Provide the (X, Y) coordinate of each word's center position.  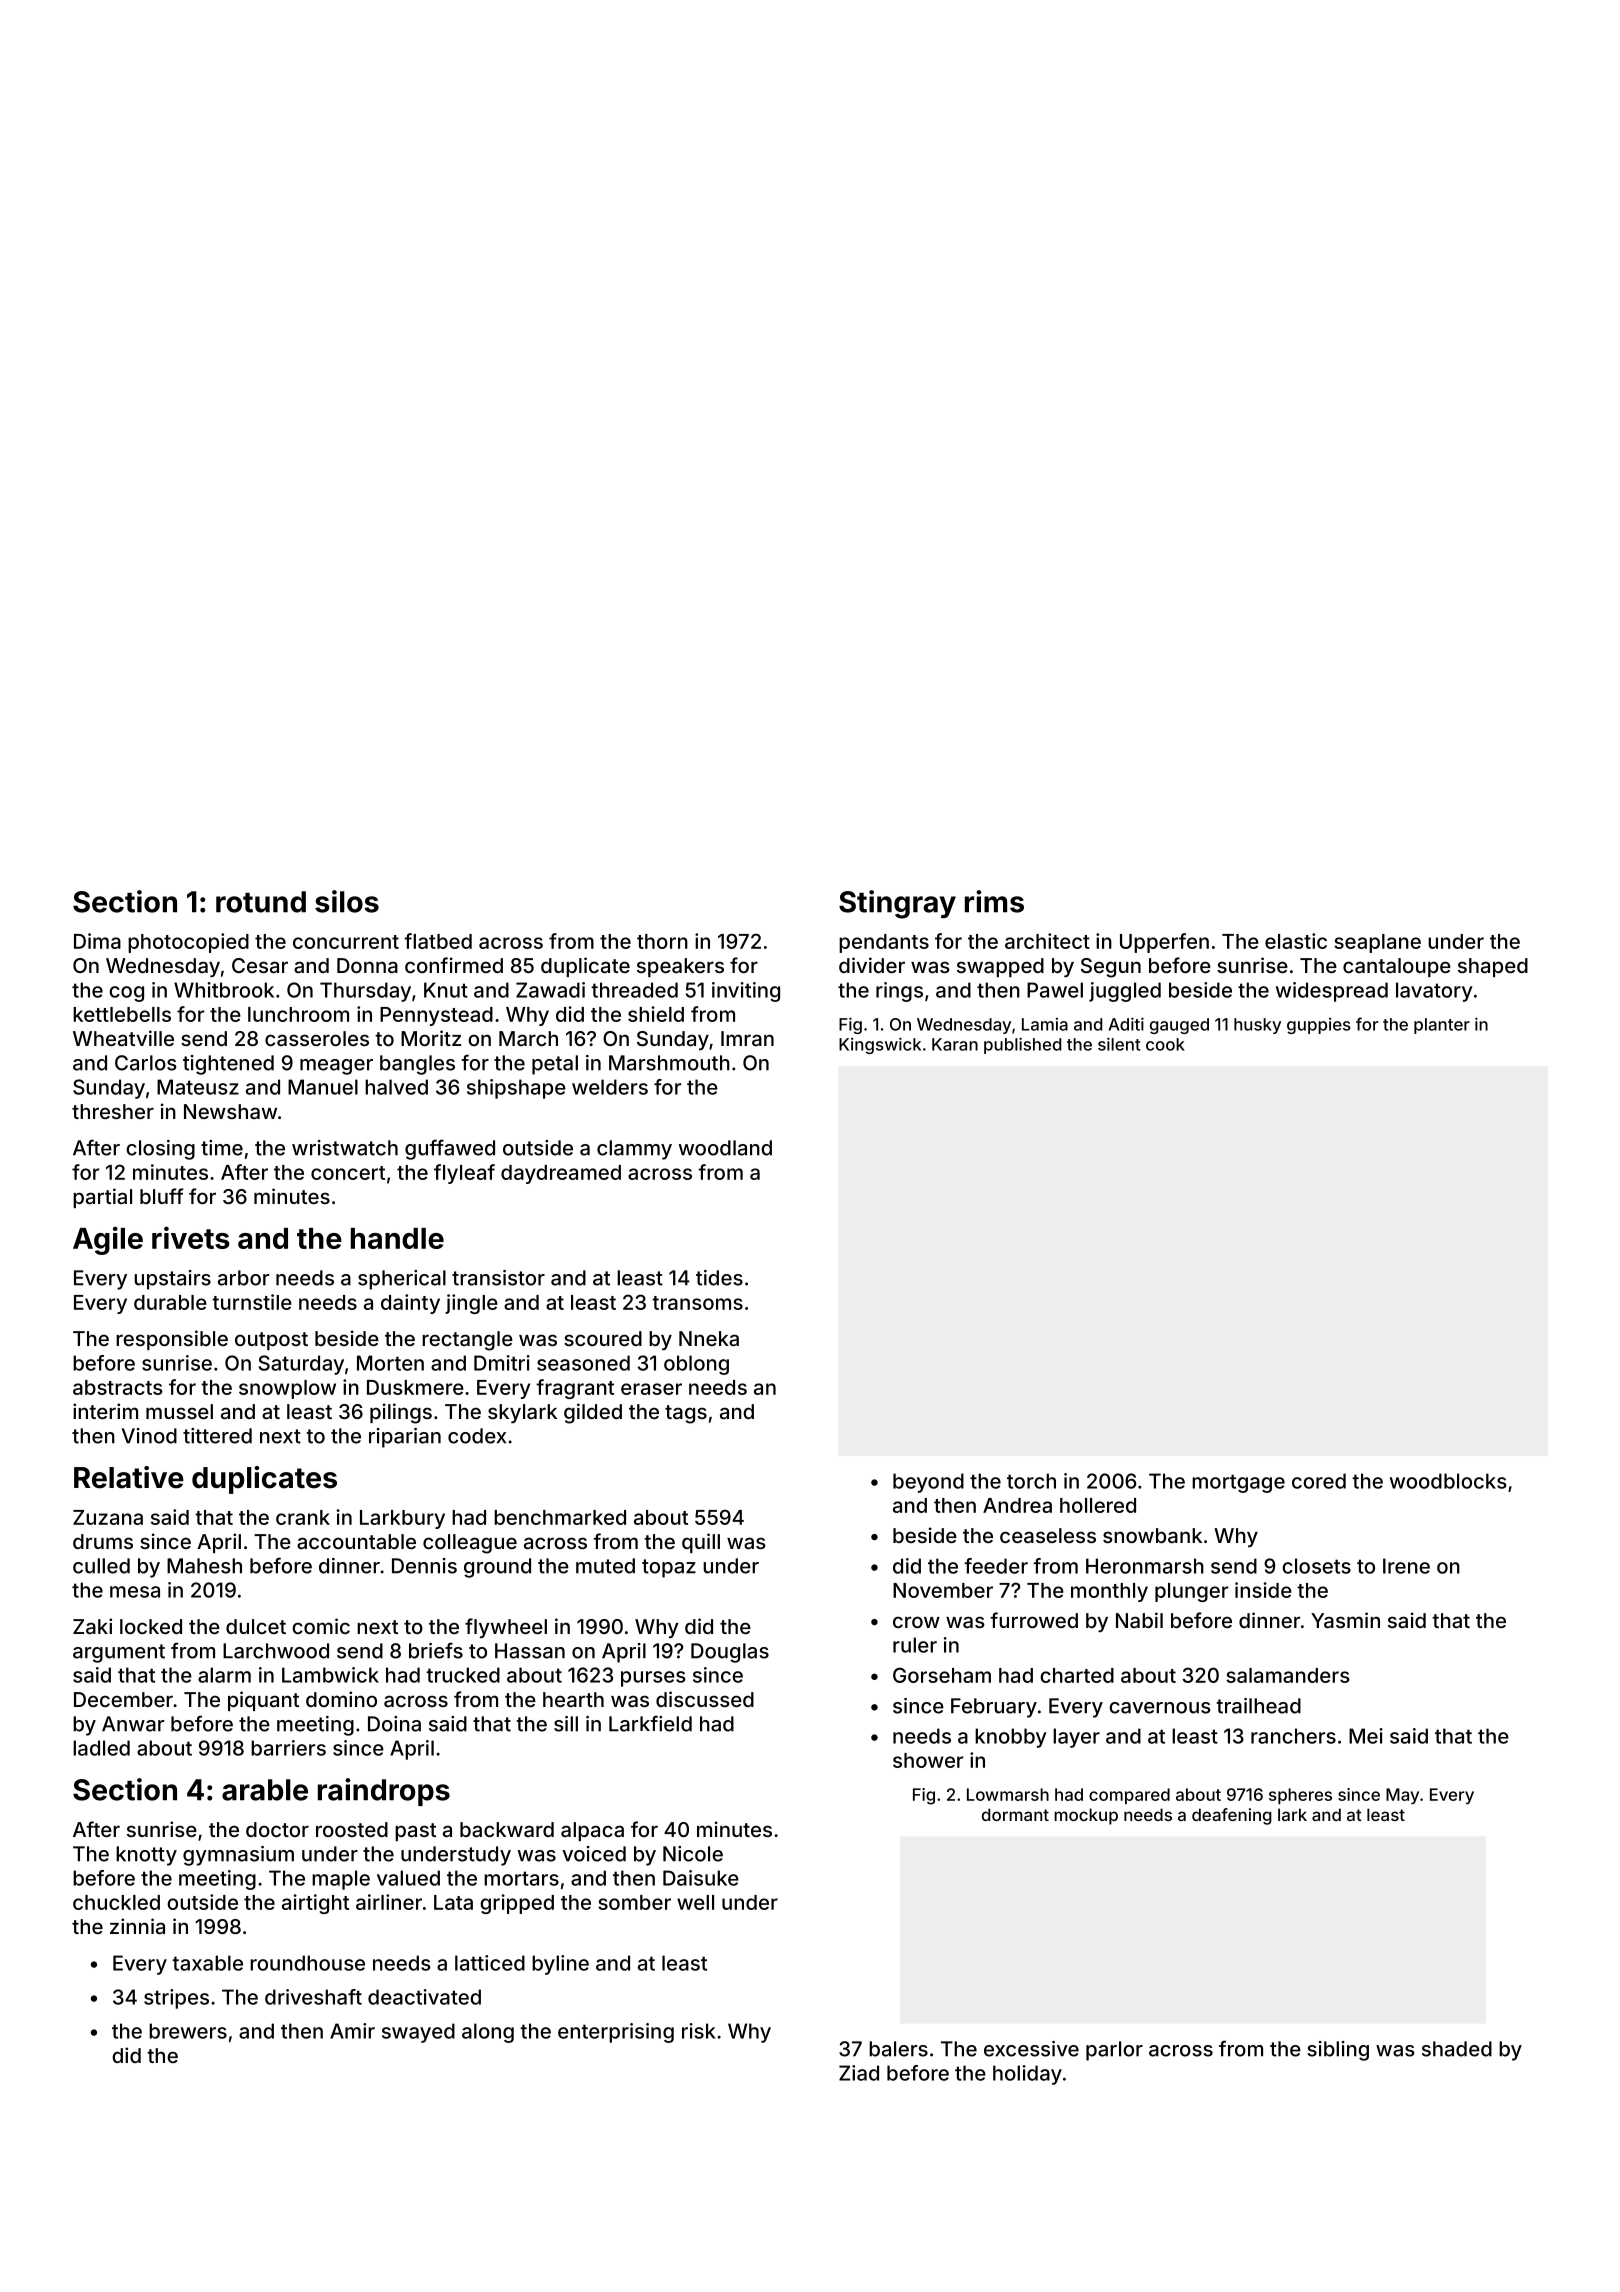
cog (126, 994)
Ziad (859, 2073)
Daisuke (701, 1878)
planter (1442, 1026)
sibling (1338, 2051)
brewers (188, 2031)
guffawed (450, 1149)
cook (1165, 1044)
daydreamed (561, 1174)
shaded (1457, 2049)
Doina (394, 1724)
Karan (955, 1044)
